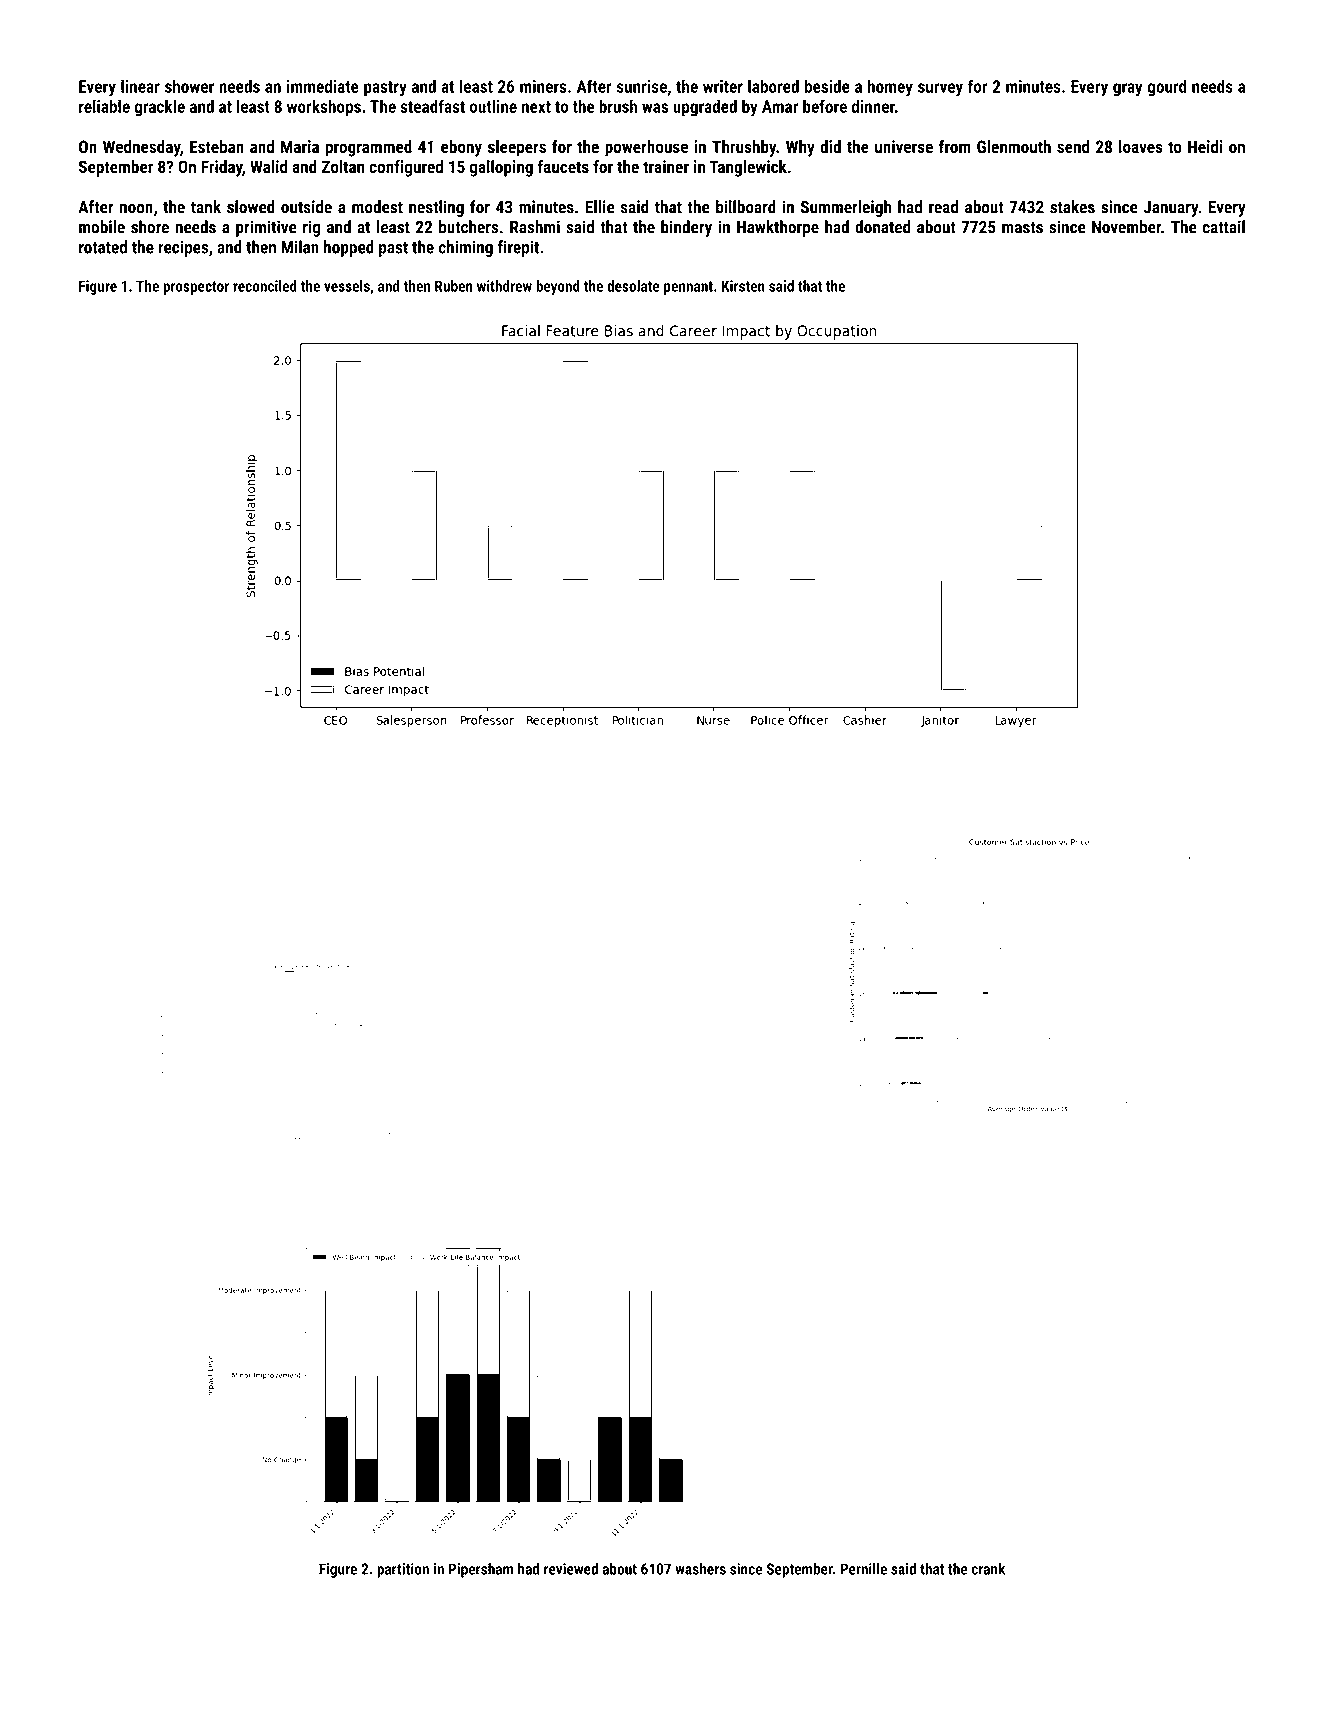 The height and width of the image is (1714, 1324). I want to click on Ellie, so click(600, 207).
